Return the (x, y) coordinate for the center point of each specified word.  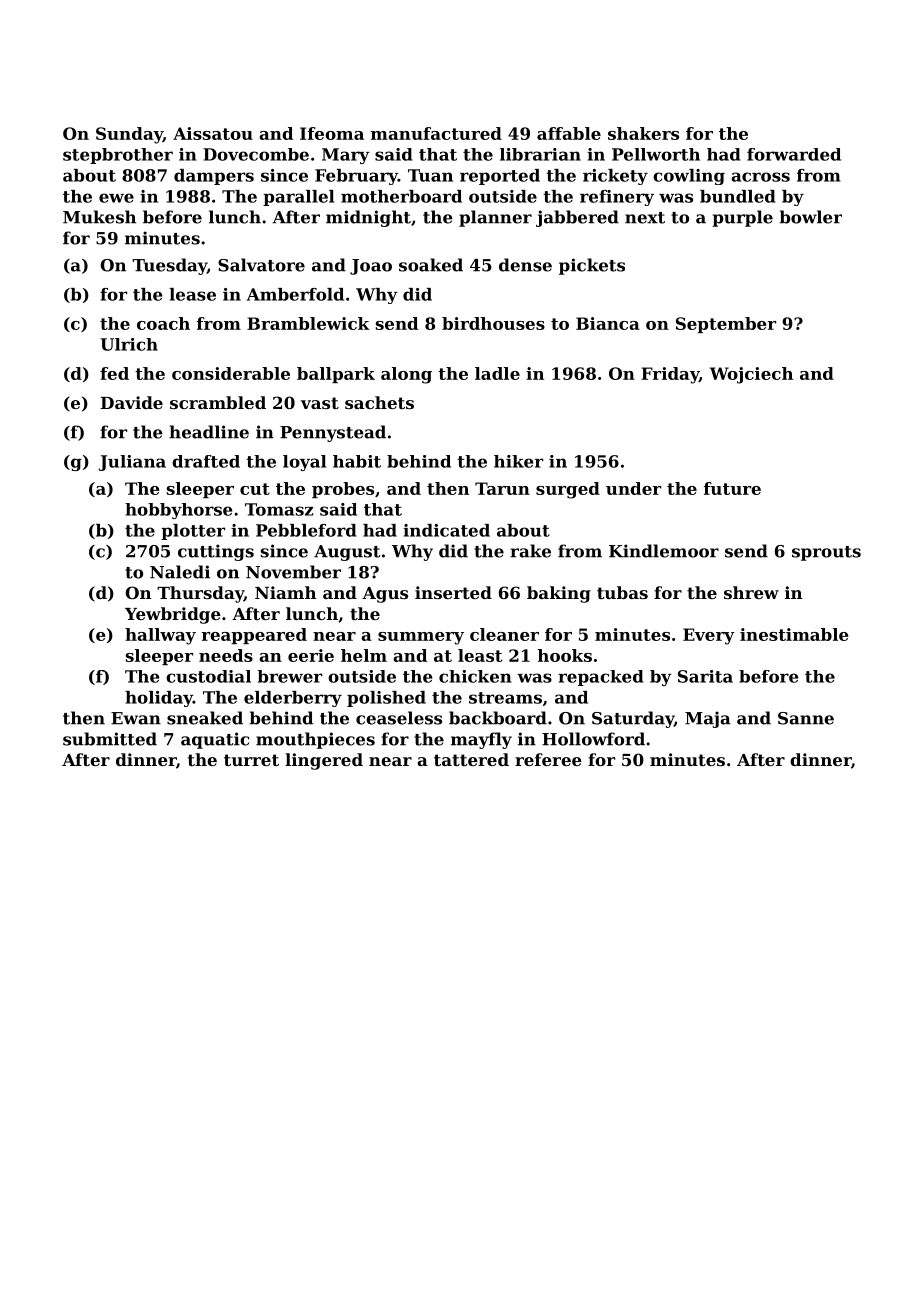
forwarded (794, 154)
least (480, 655)
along (406, 375)
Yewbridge (173, 615)
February (356, 177)
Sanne (806, 718)
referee (548, 759)
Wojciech (751, 375)
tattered (471, 759)
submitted (110, 739)
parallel (298, 198)
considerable (231, 373)
